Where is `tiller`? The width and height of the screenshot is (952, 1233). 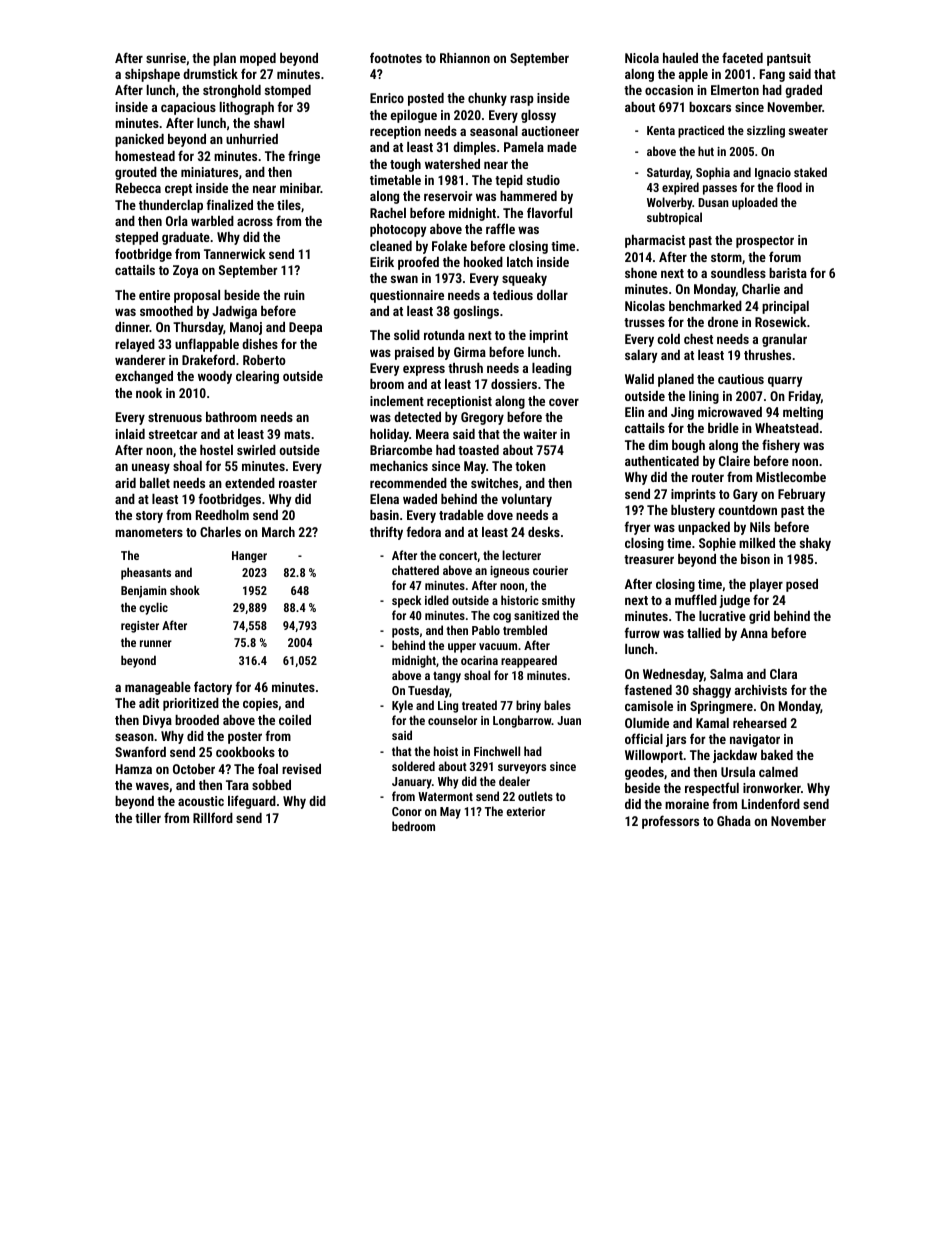
tiller is located at coordinates (148, 818).
